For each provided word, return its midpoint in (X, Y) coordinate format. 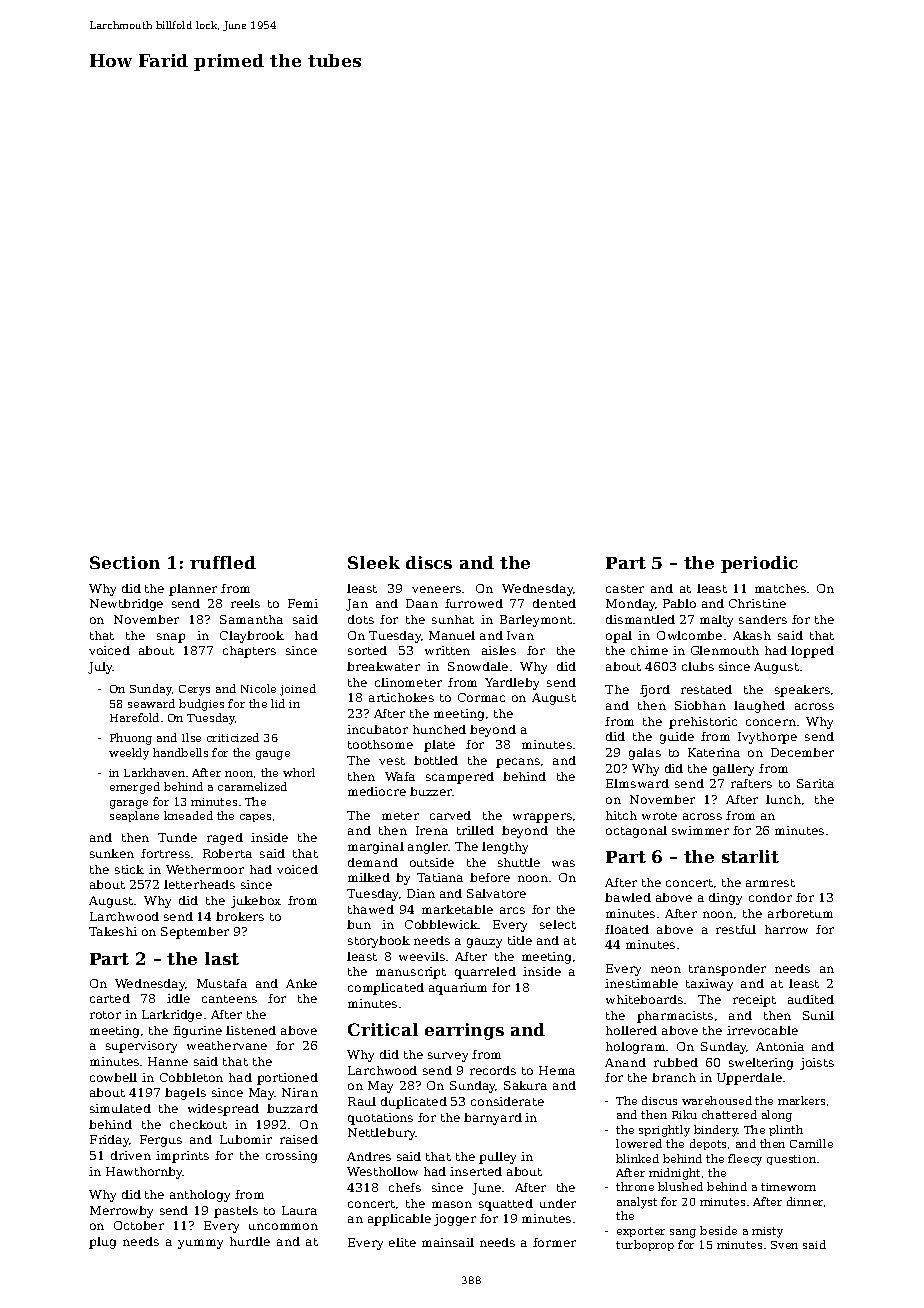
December (802, 752)
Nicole (258, 688)
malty (716, 621)
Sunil (818, 1015)
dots (361, 619)
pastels (236, 1212)
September (195, 933)
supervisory (141, 1047)
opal (619, 637)
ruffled (223, 562)
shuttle (519, 862)
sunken (112, 853)
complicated (386, 989)
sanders (763, 619)
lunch (783, 799)
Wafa (400, 776)
